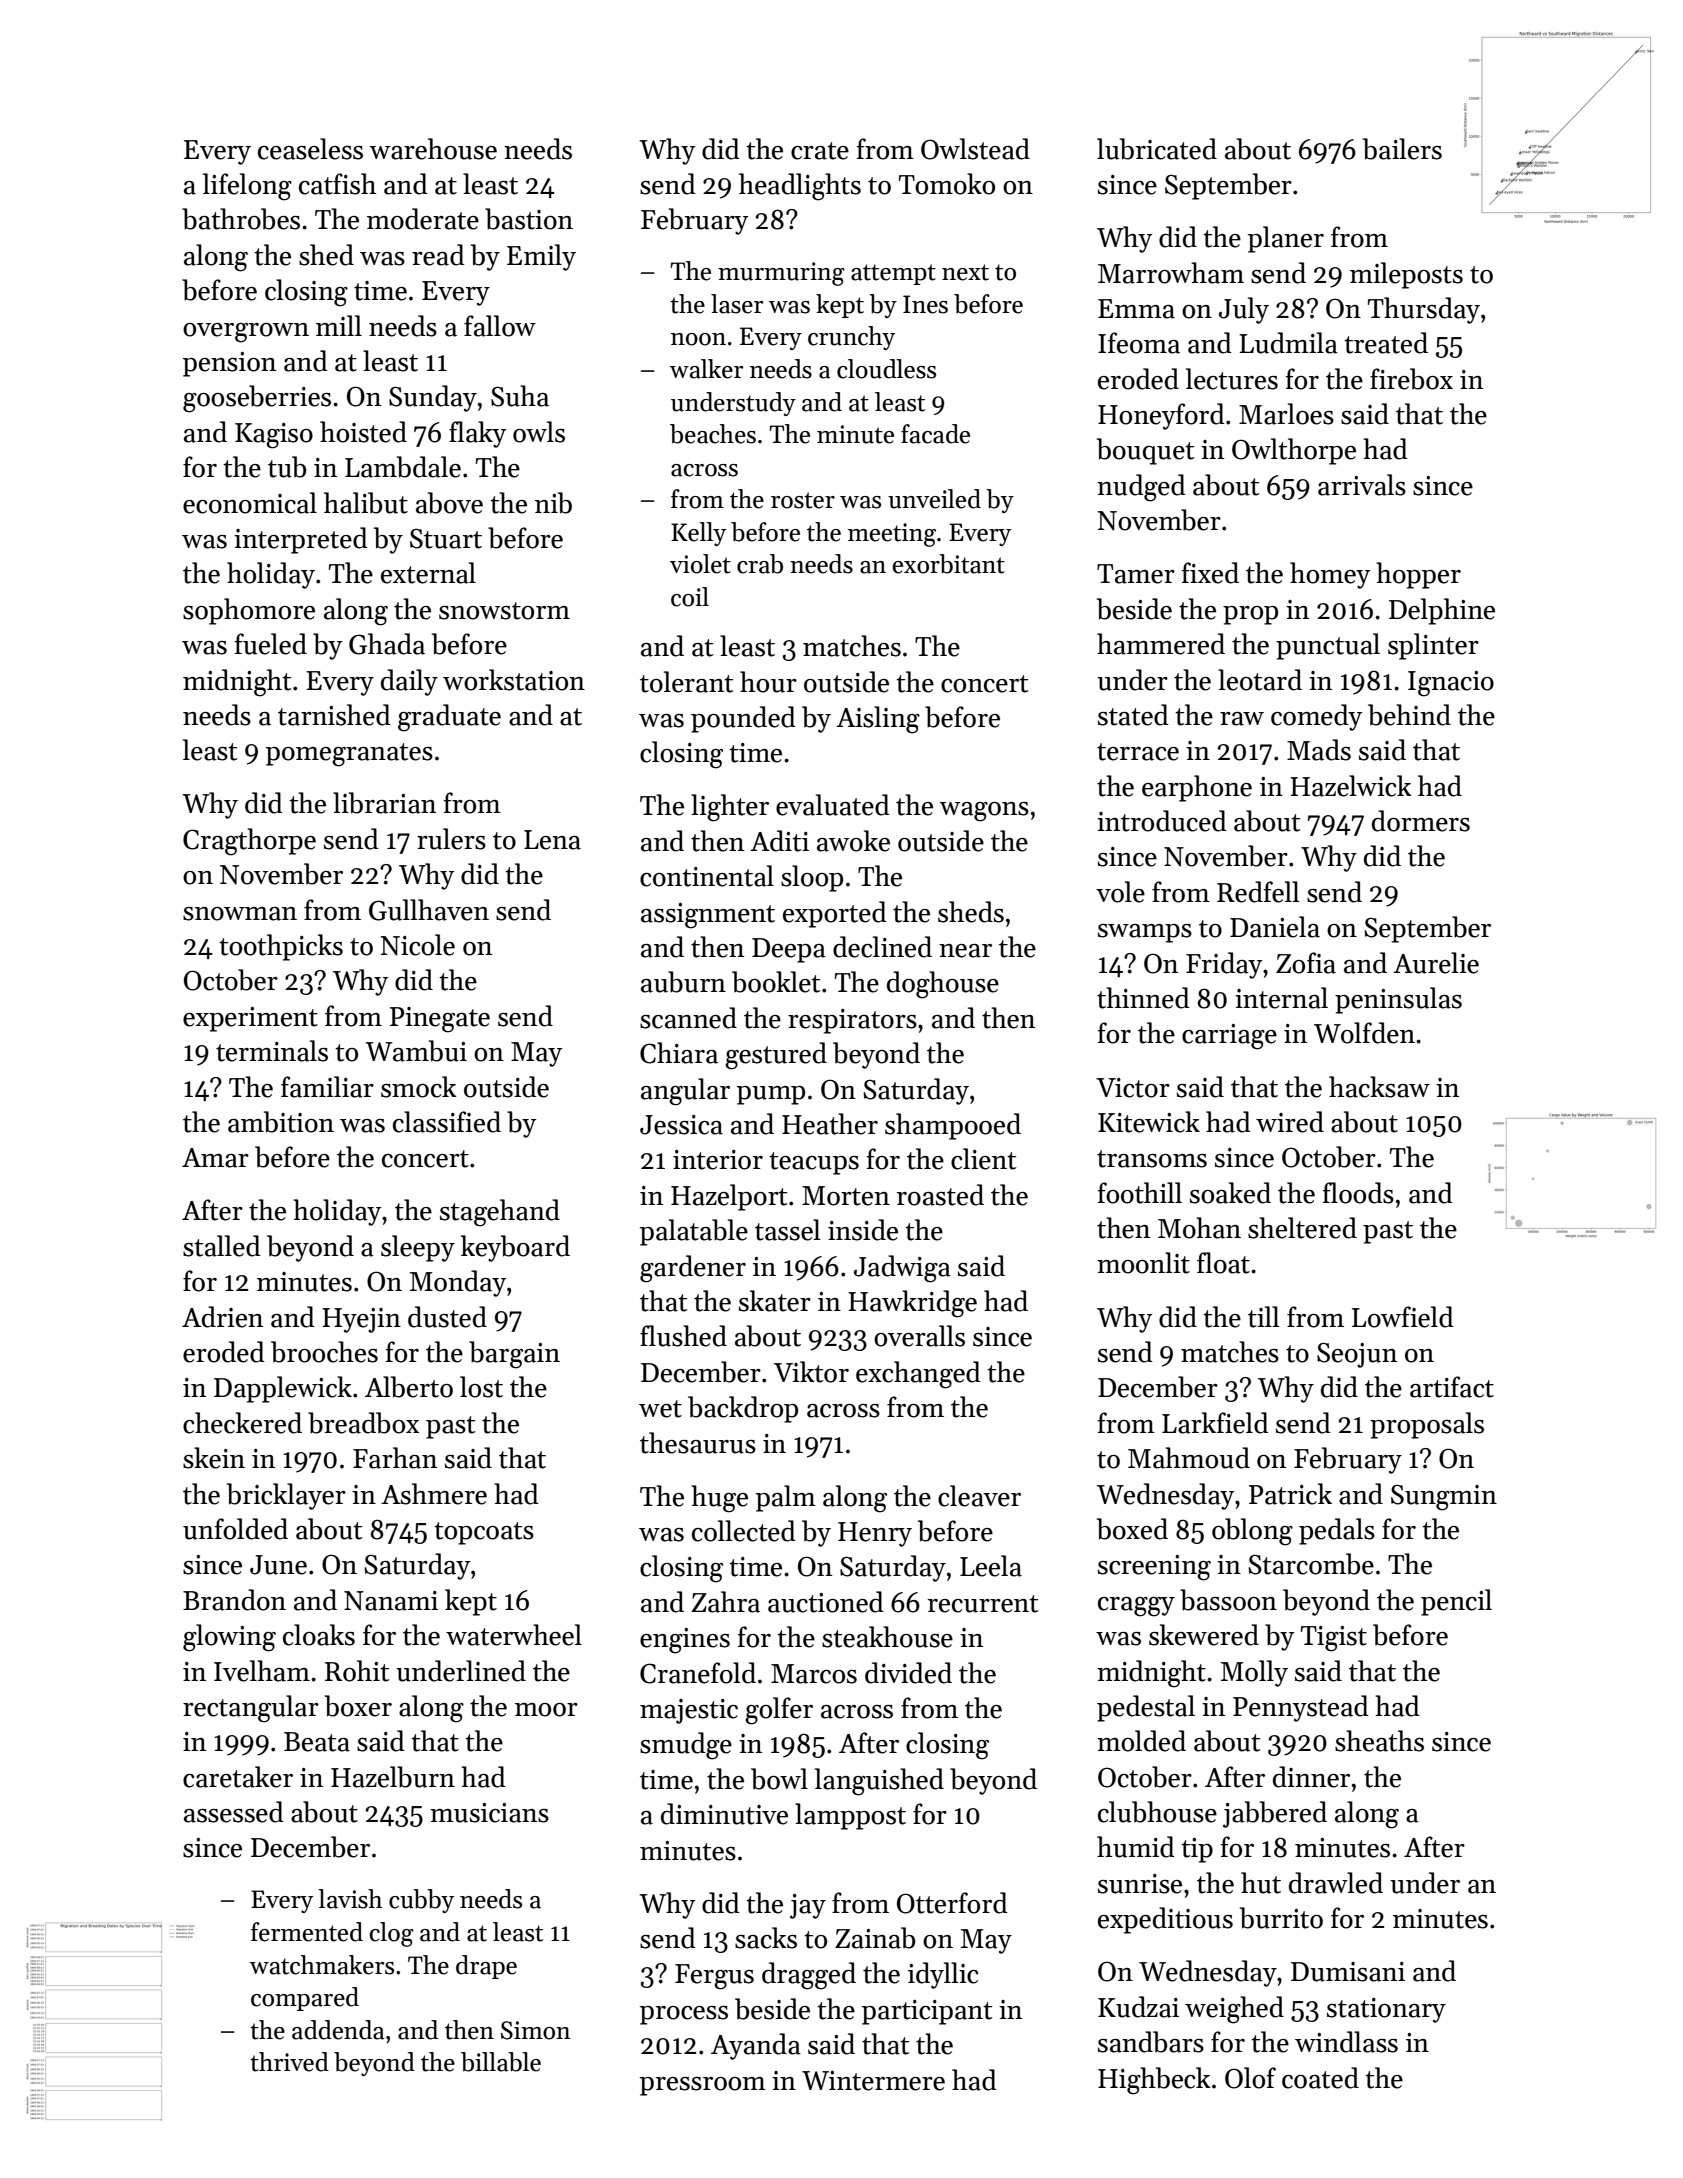 This screenshot has width=1683, height=2178. I want to click on Marloes, so click(1286, 414).
